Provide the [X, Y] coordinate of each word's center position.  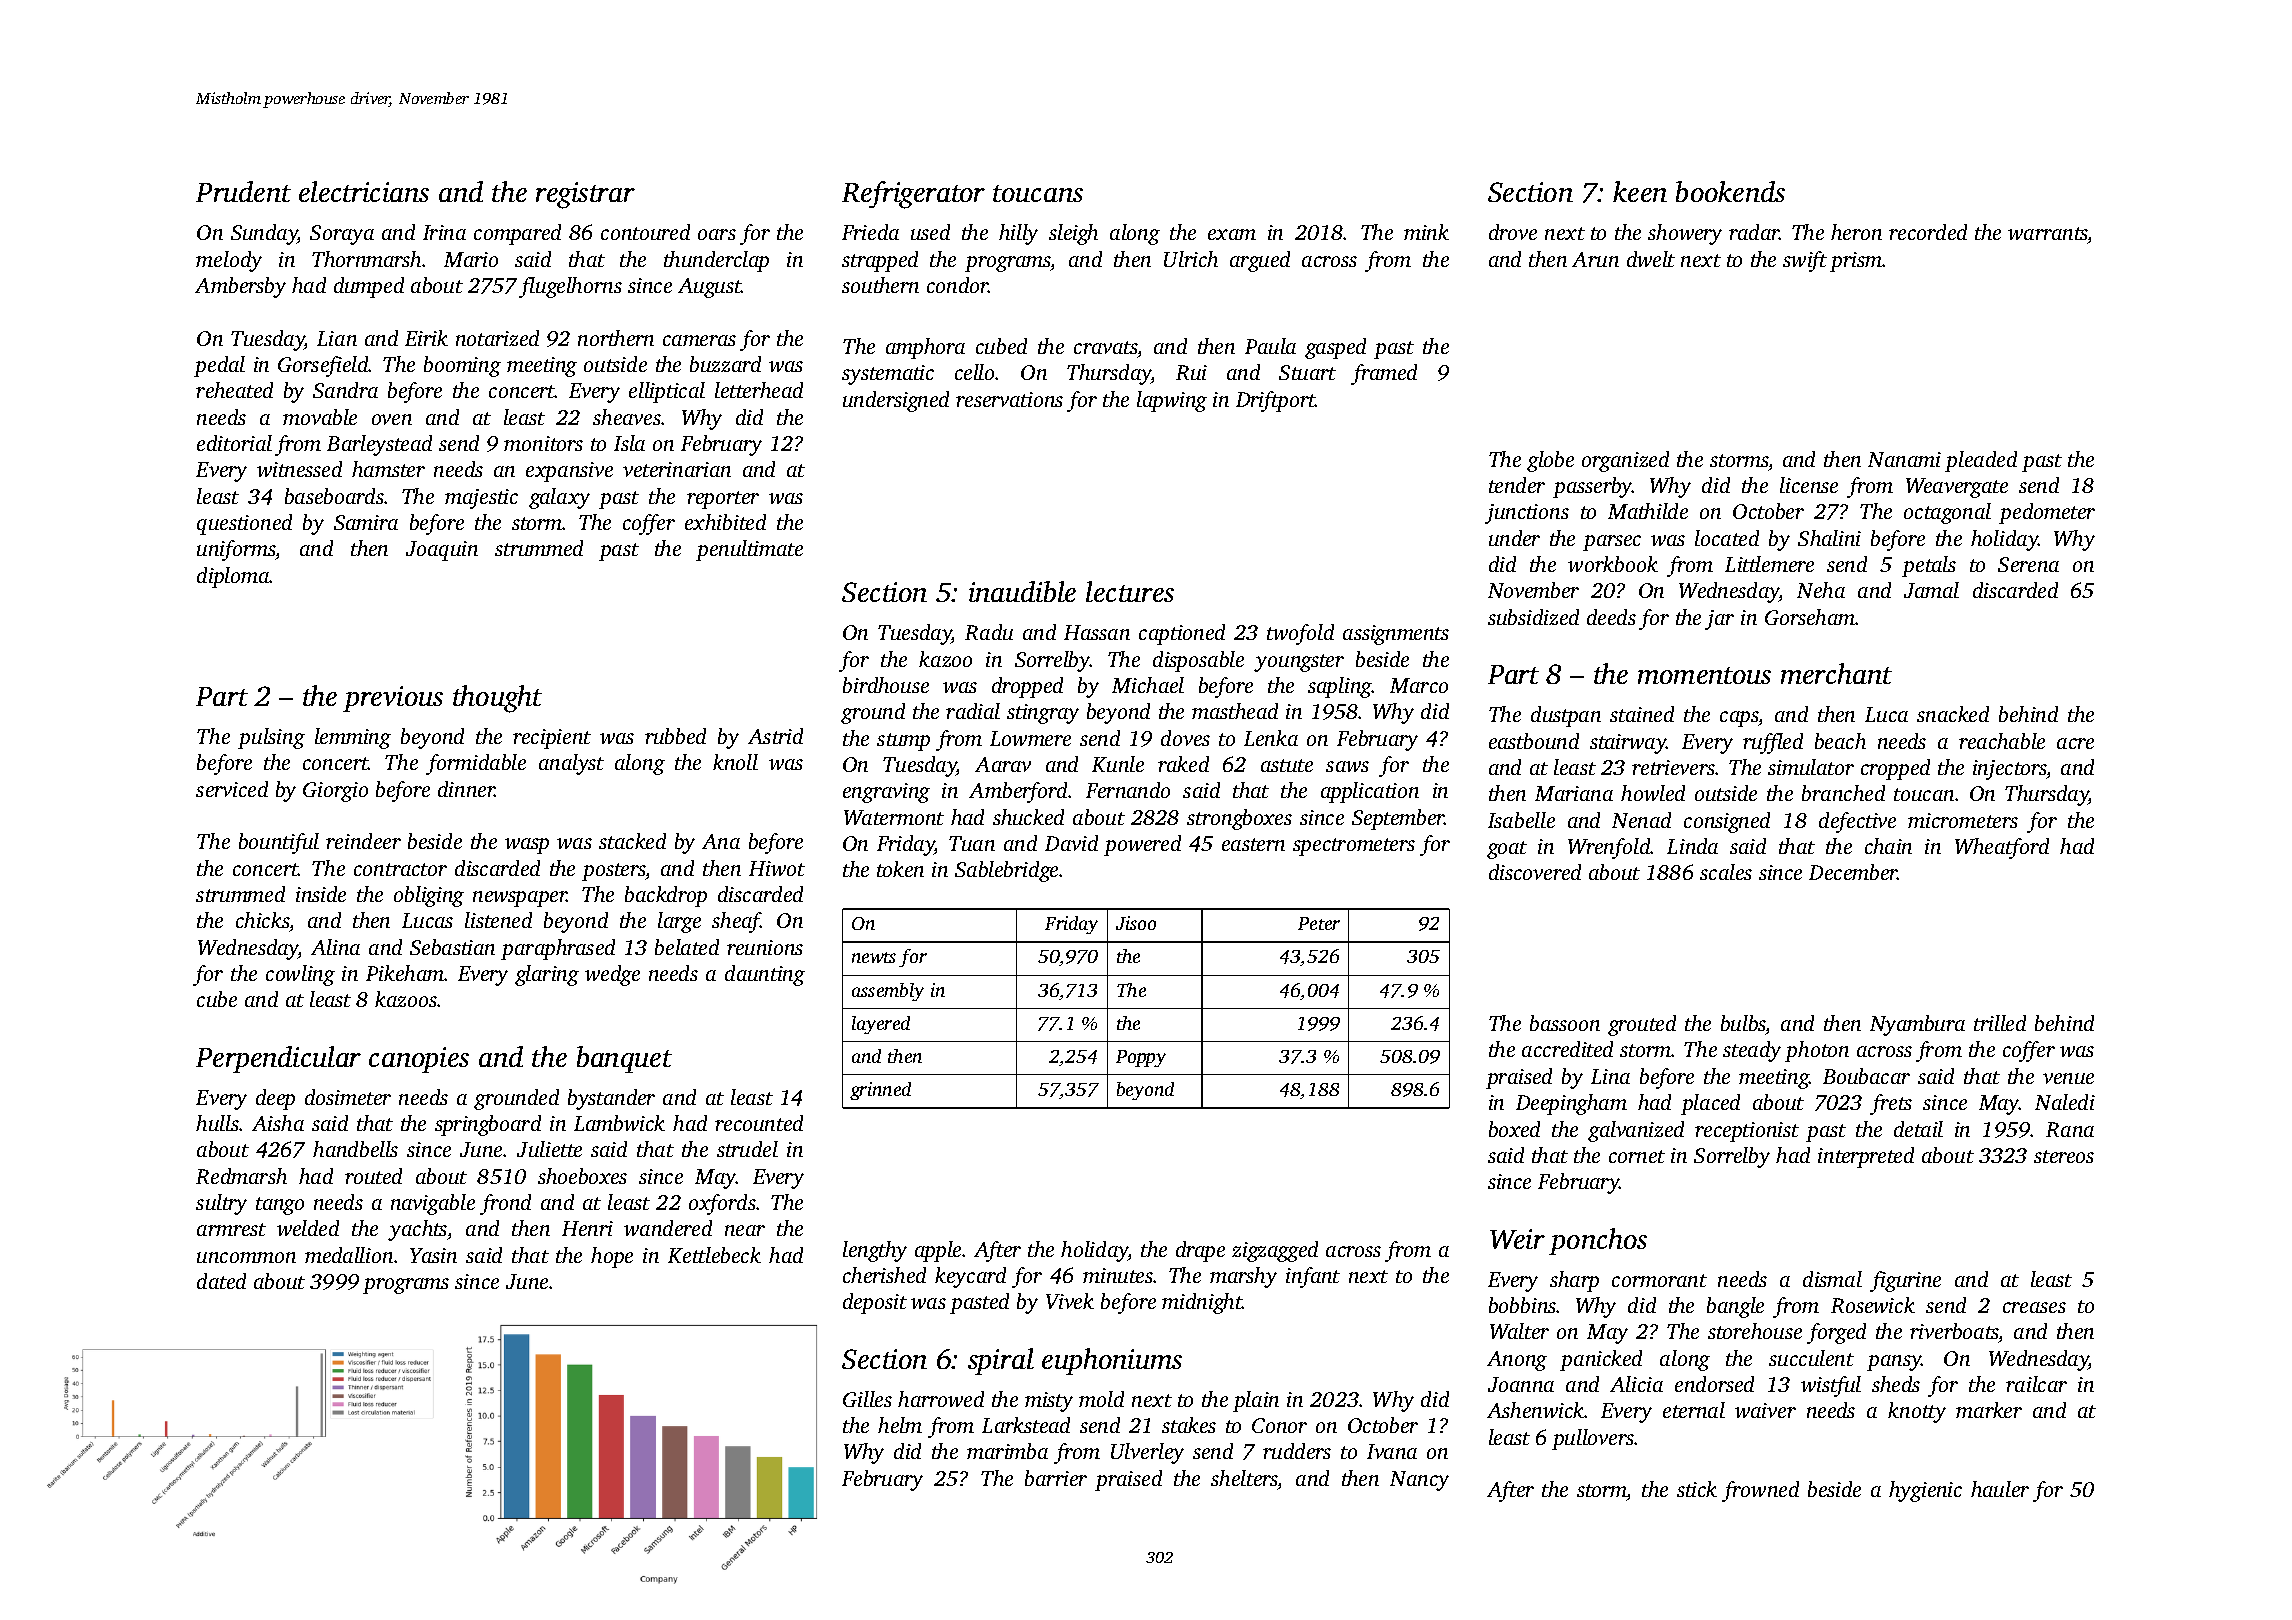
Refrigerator [913, 195]
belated [687, 947]
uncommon [246, 1257]
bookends [1730, 191]
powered [1142, 845]
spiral [1001, 1361]
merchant [1836, 673]
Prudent [243, 191]
